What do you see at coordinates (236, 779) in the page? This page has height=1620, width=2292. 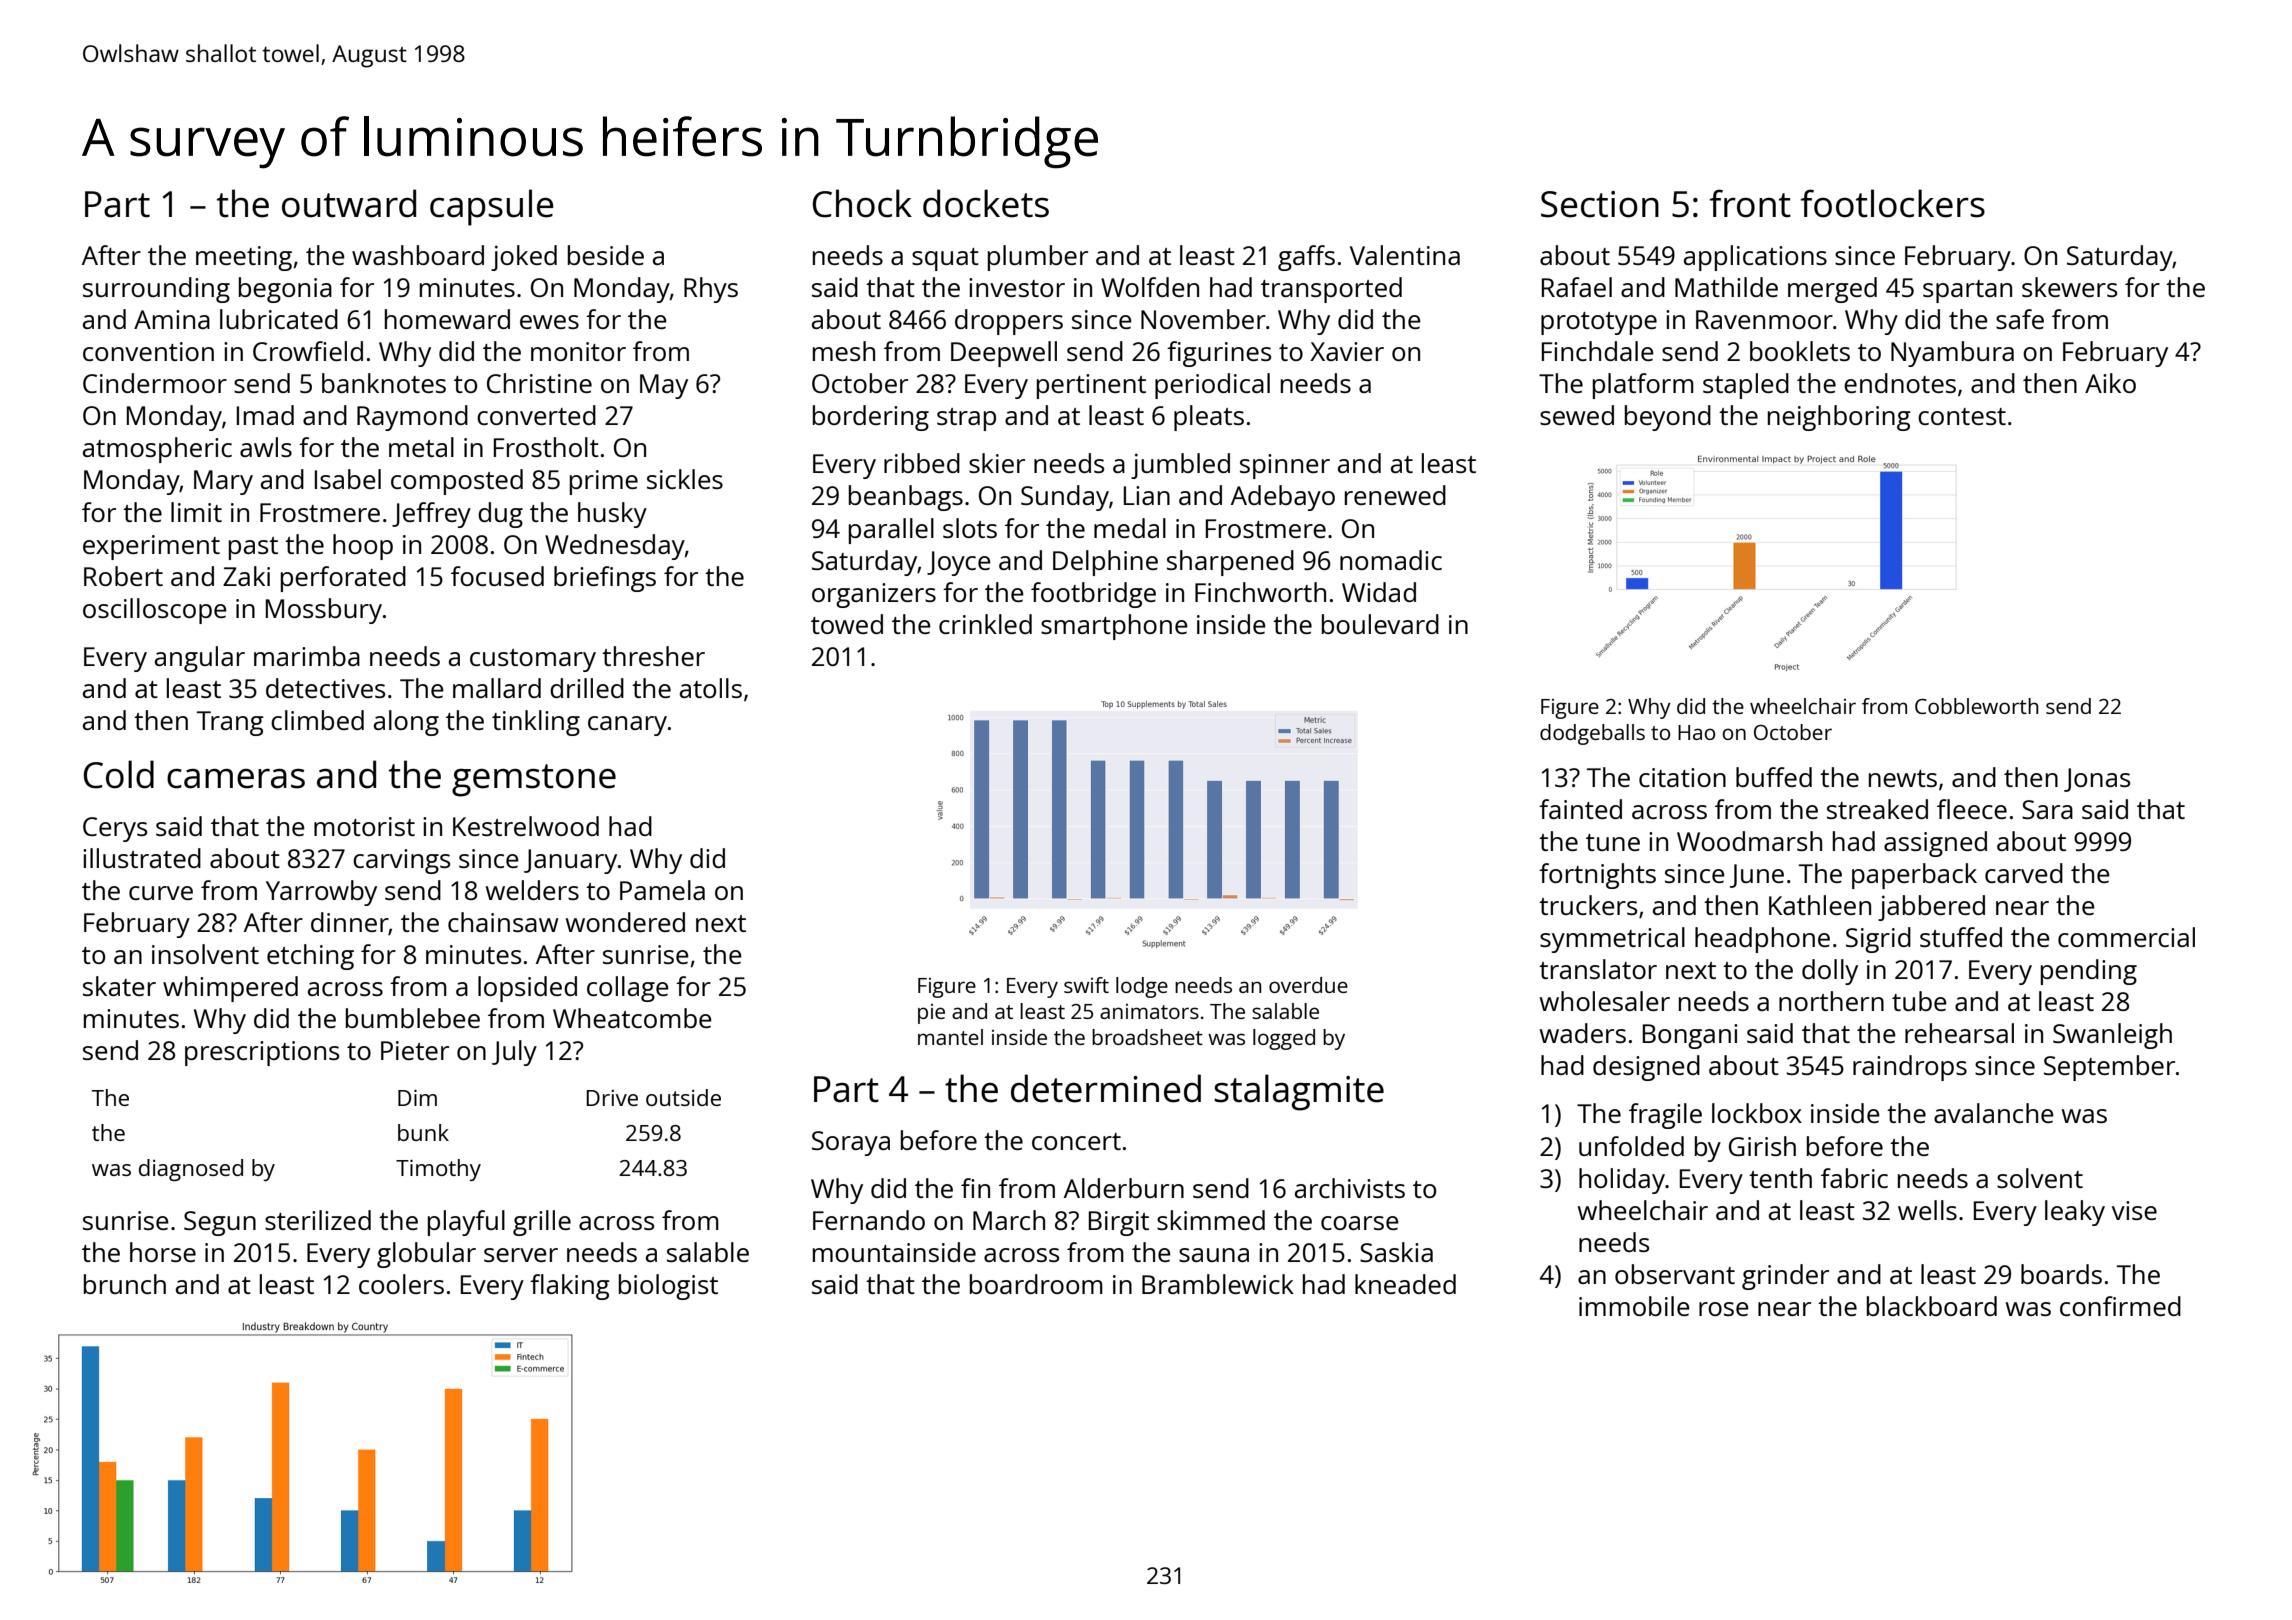 I see `cameras` at bounding box center [236, 779].
